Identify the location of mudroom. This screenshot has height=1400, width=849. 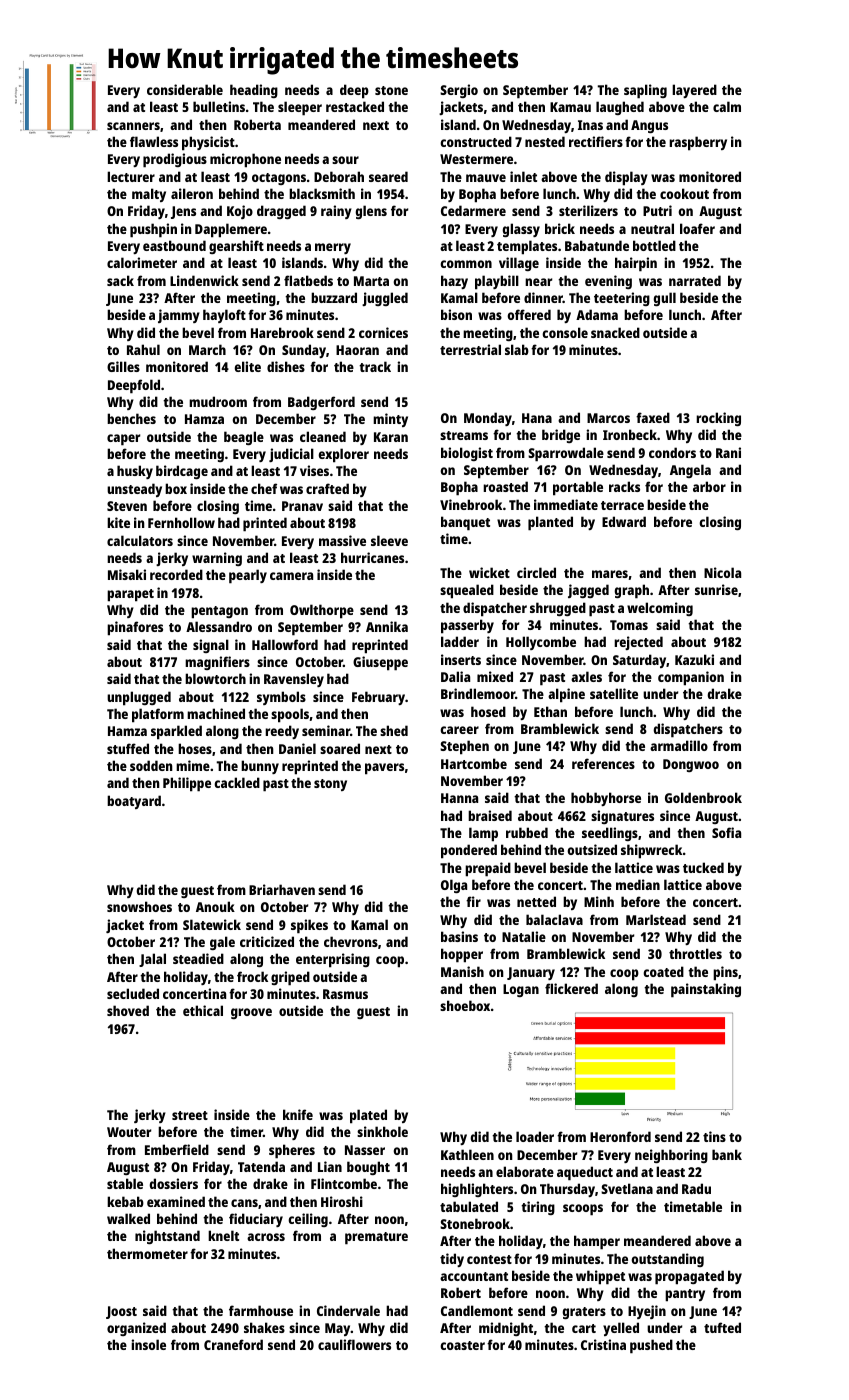
(218, 401).
